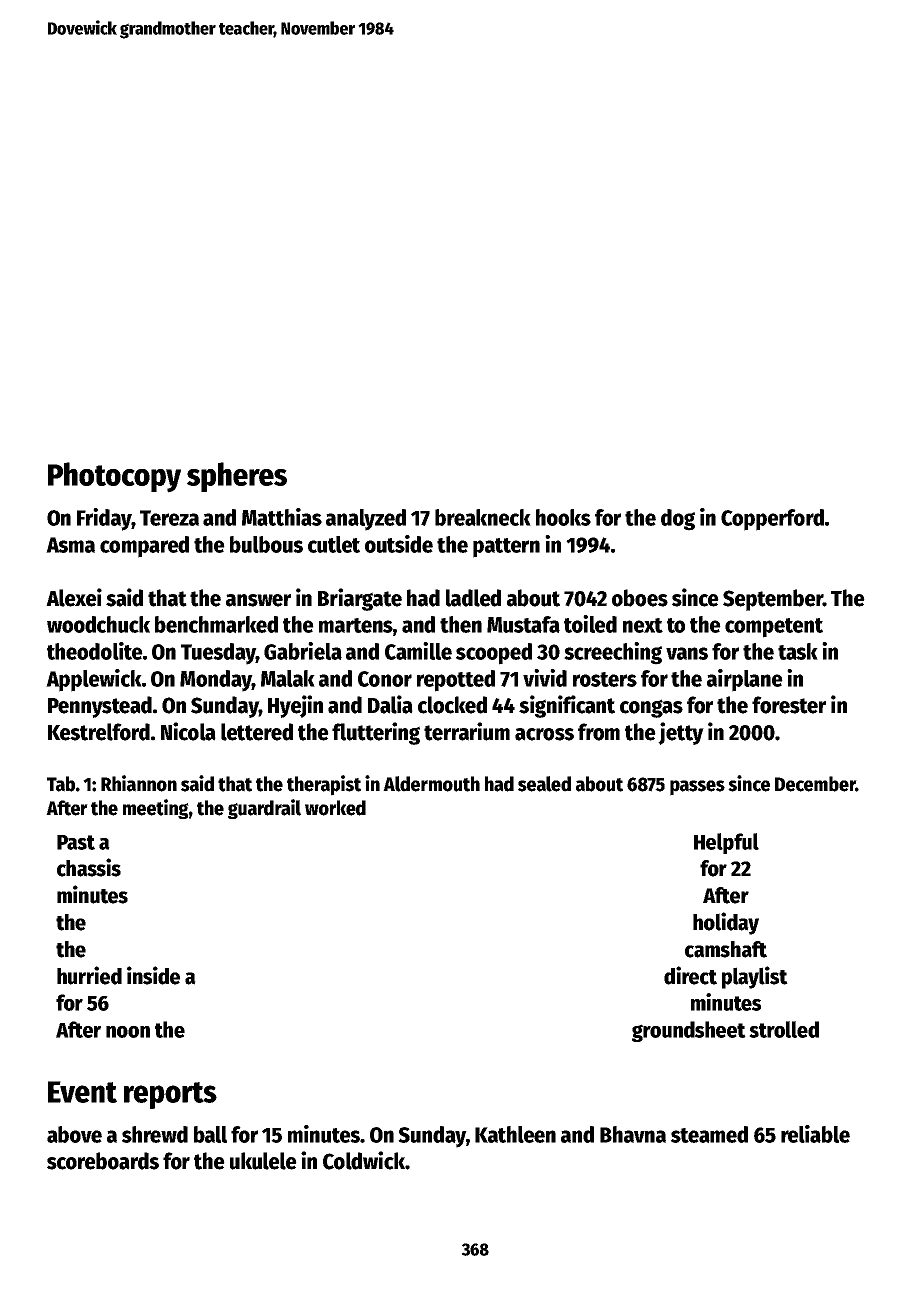 The height and width of the screenshot is (1314, 924). I want to click on Photocopy, so click(114, 477).
